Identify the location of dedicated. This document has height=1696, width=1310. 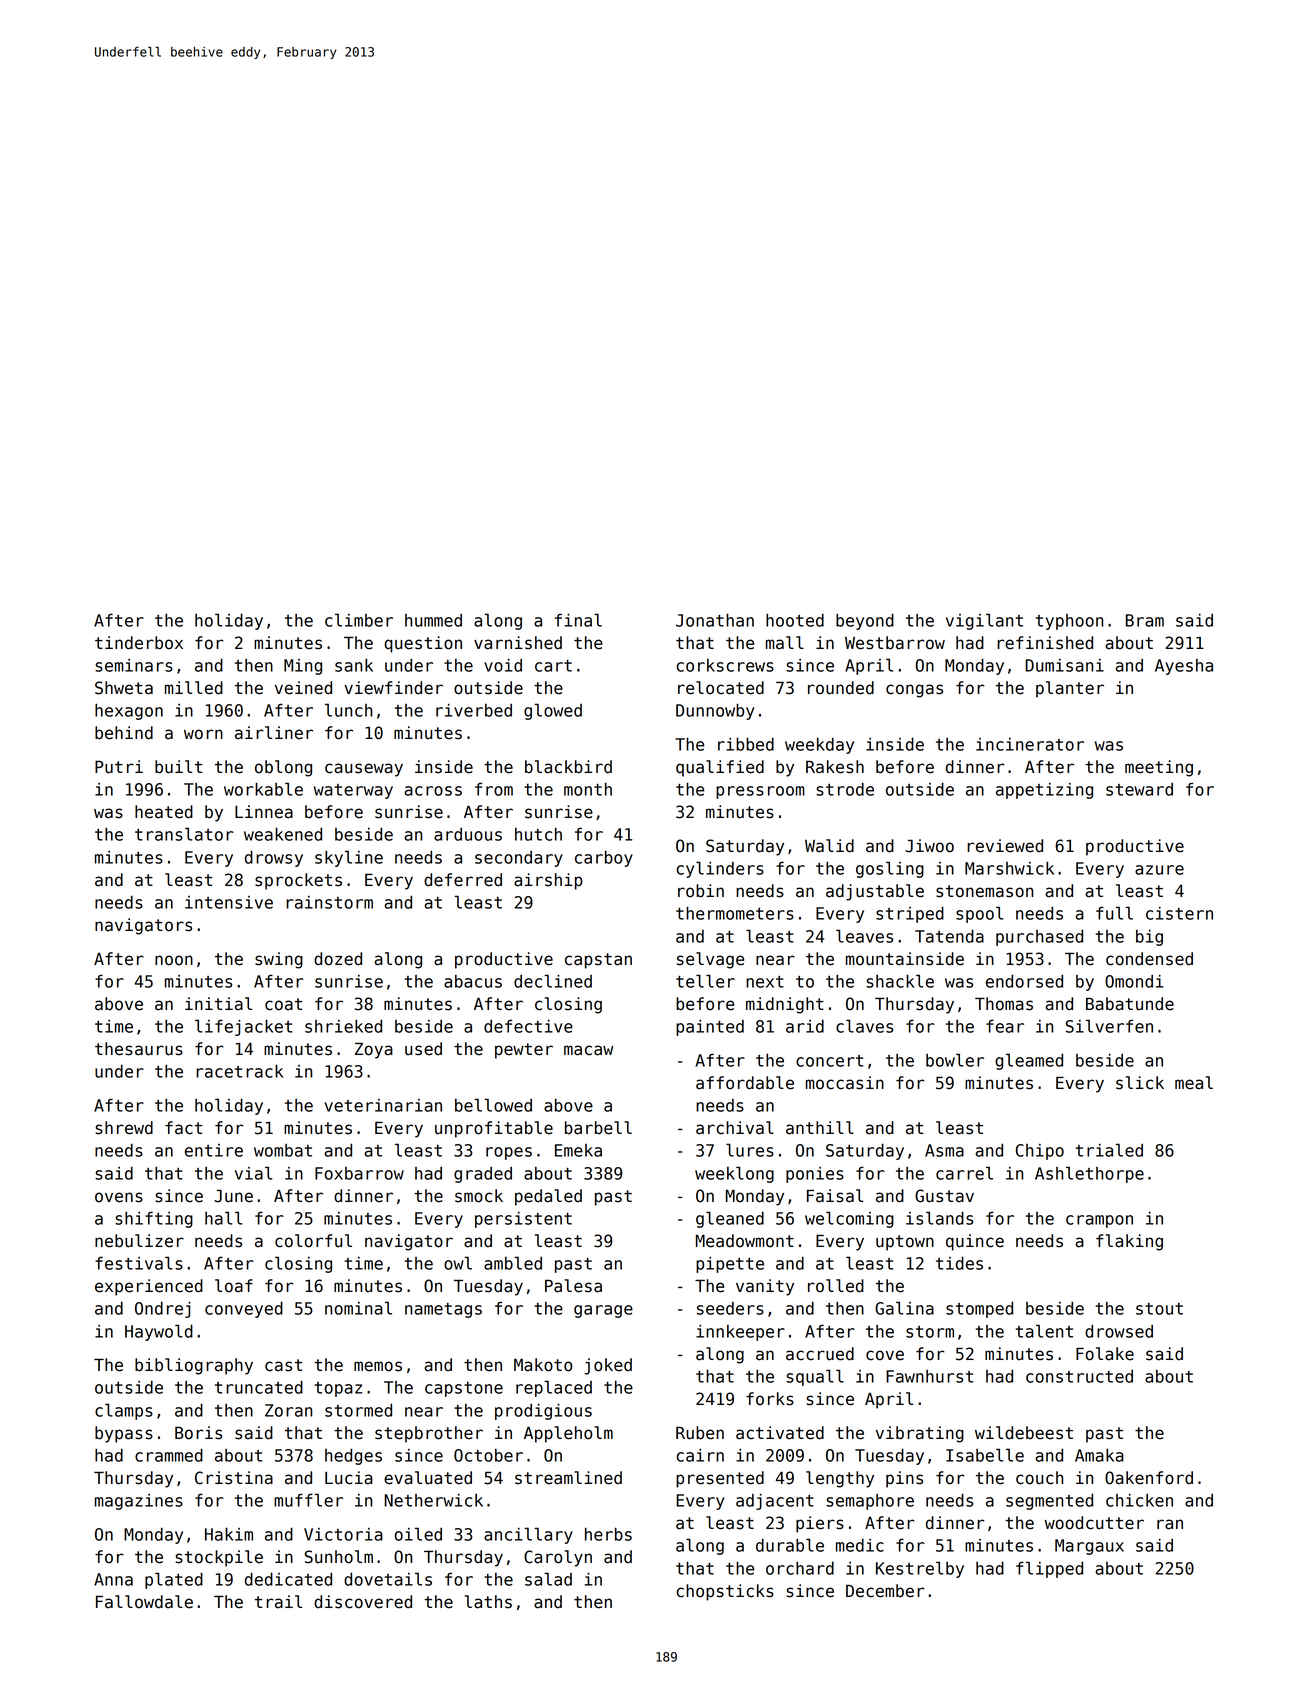
(288, 1579).
